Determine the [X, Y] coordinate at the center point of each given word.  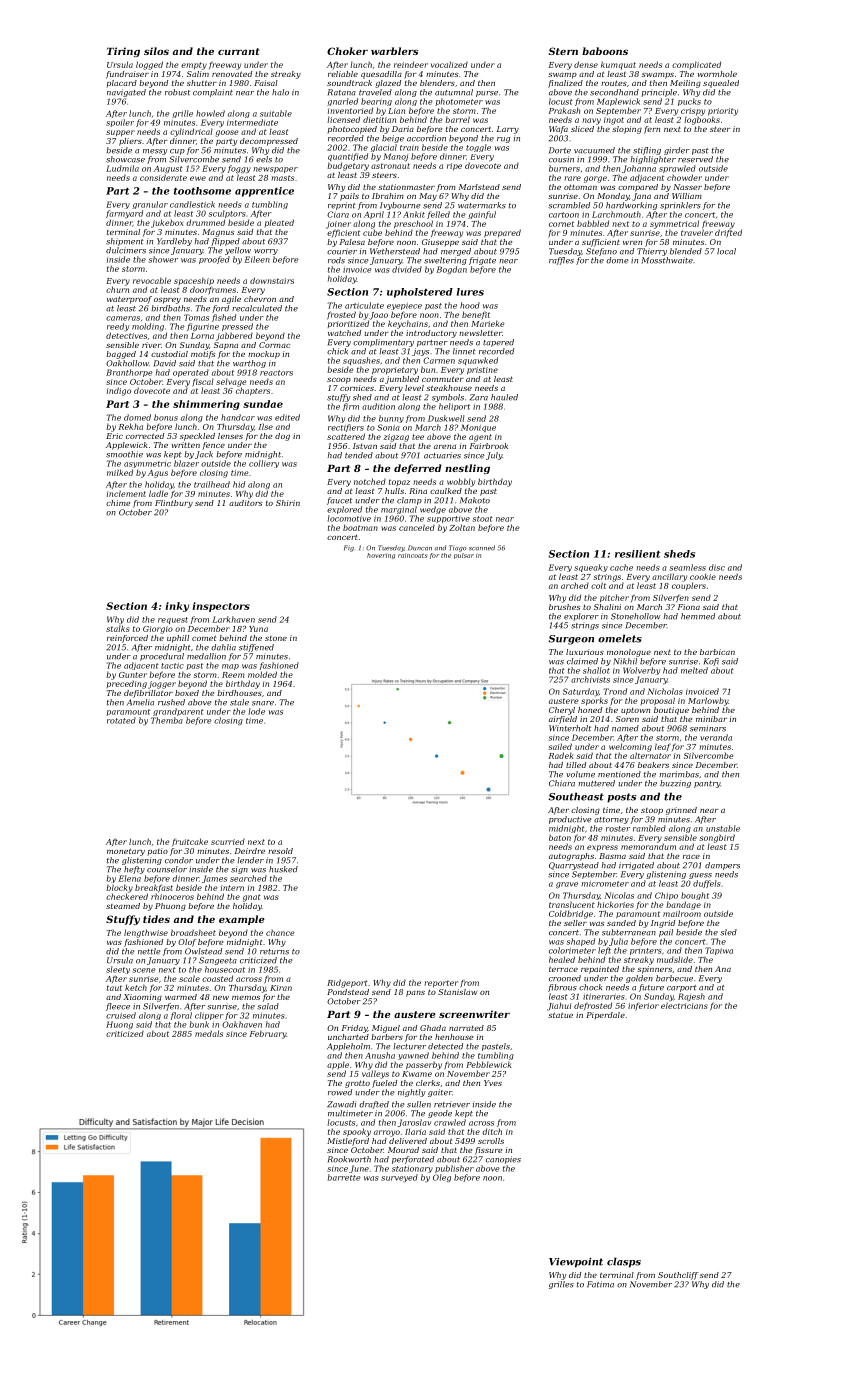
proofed [214, 260]
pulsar [464, 556]
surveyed [399, 1178]
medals [209, 1033]
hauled [504, 397]
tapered [498, 343]
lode [257, 711]
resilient [637, 554]
